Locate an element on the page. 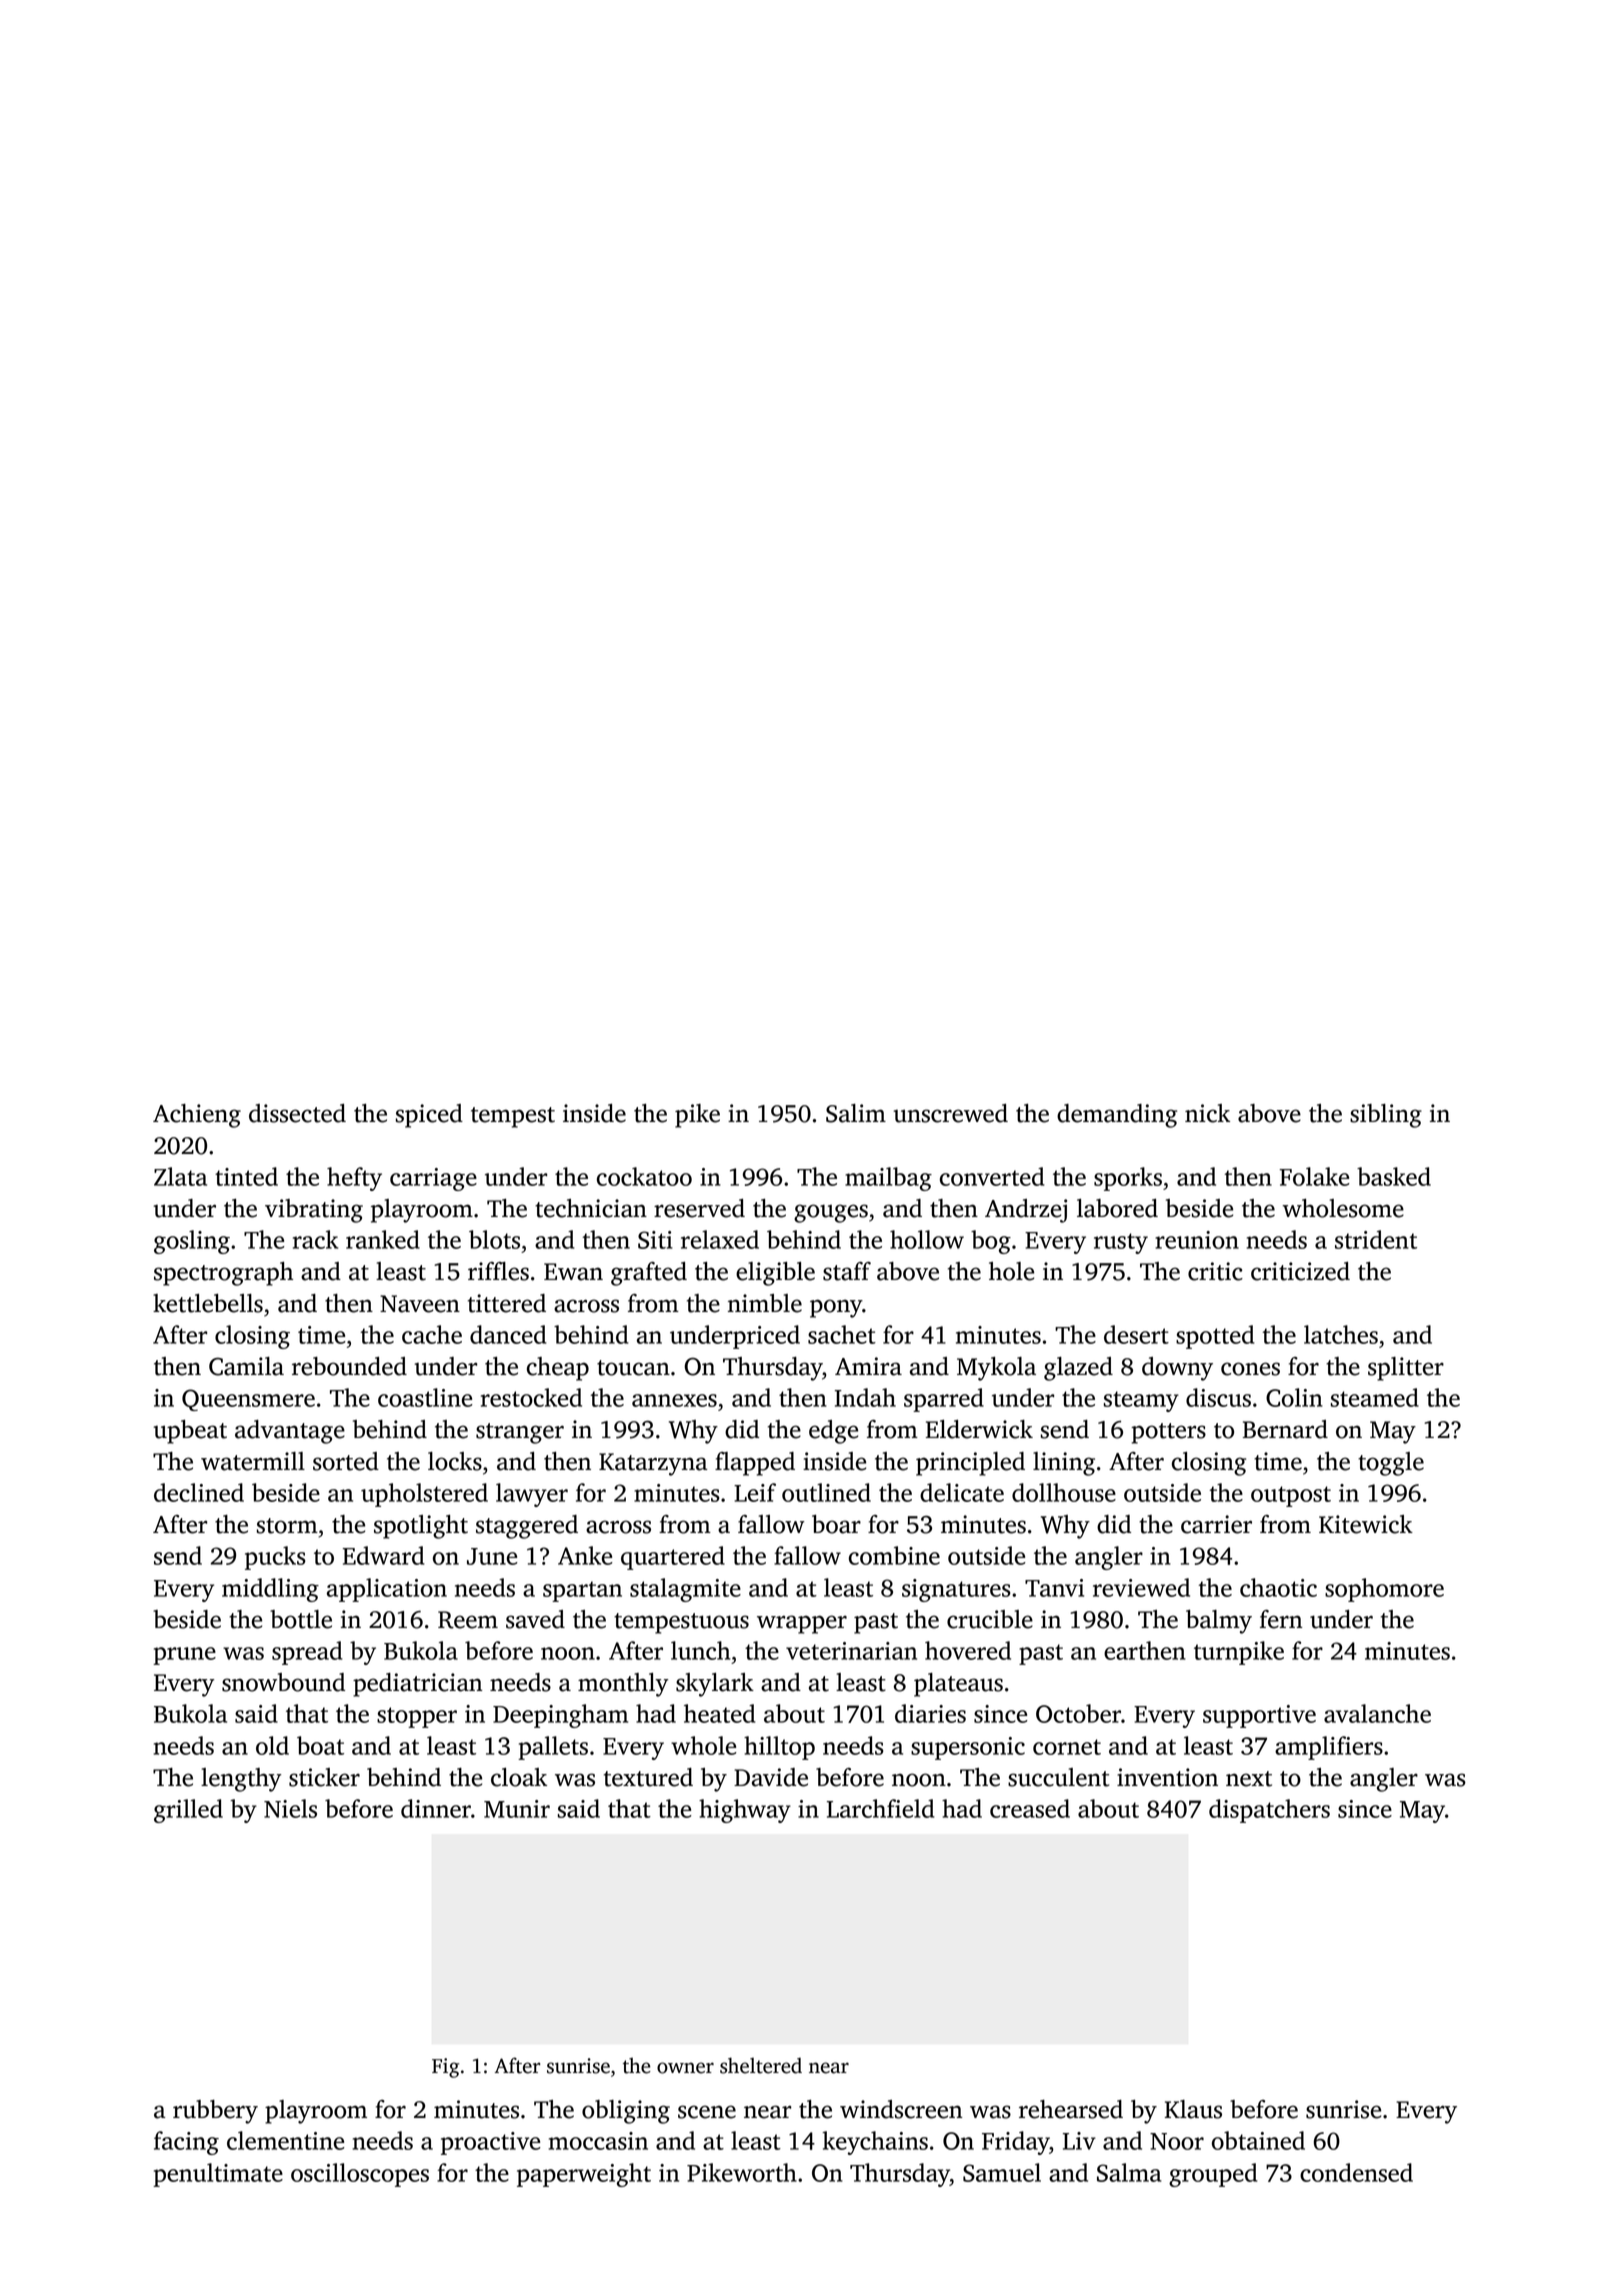  hefty is located at coordinates (354, 1179).
